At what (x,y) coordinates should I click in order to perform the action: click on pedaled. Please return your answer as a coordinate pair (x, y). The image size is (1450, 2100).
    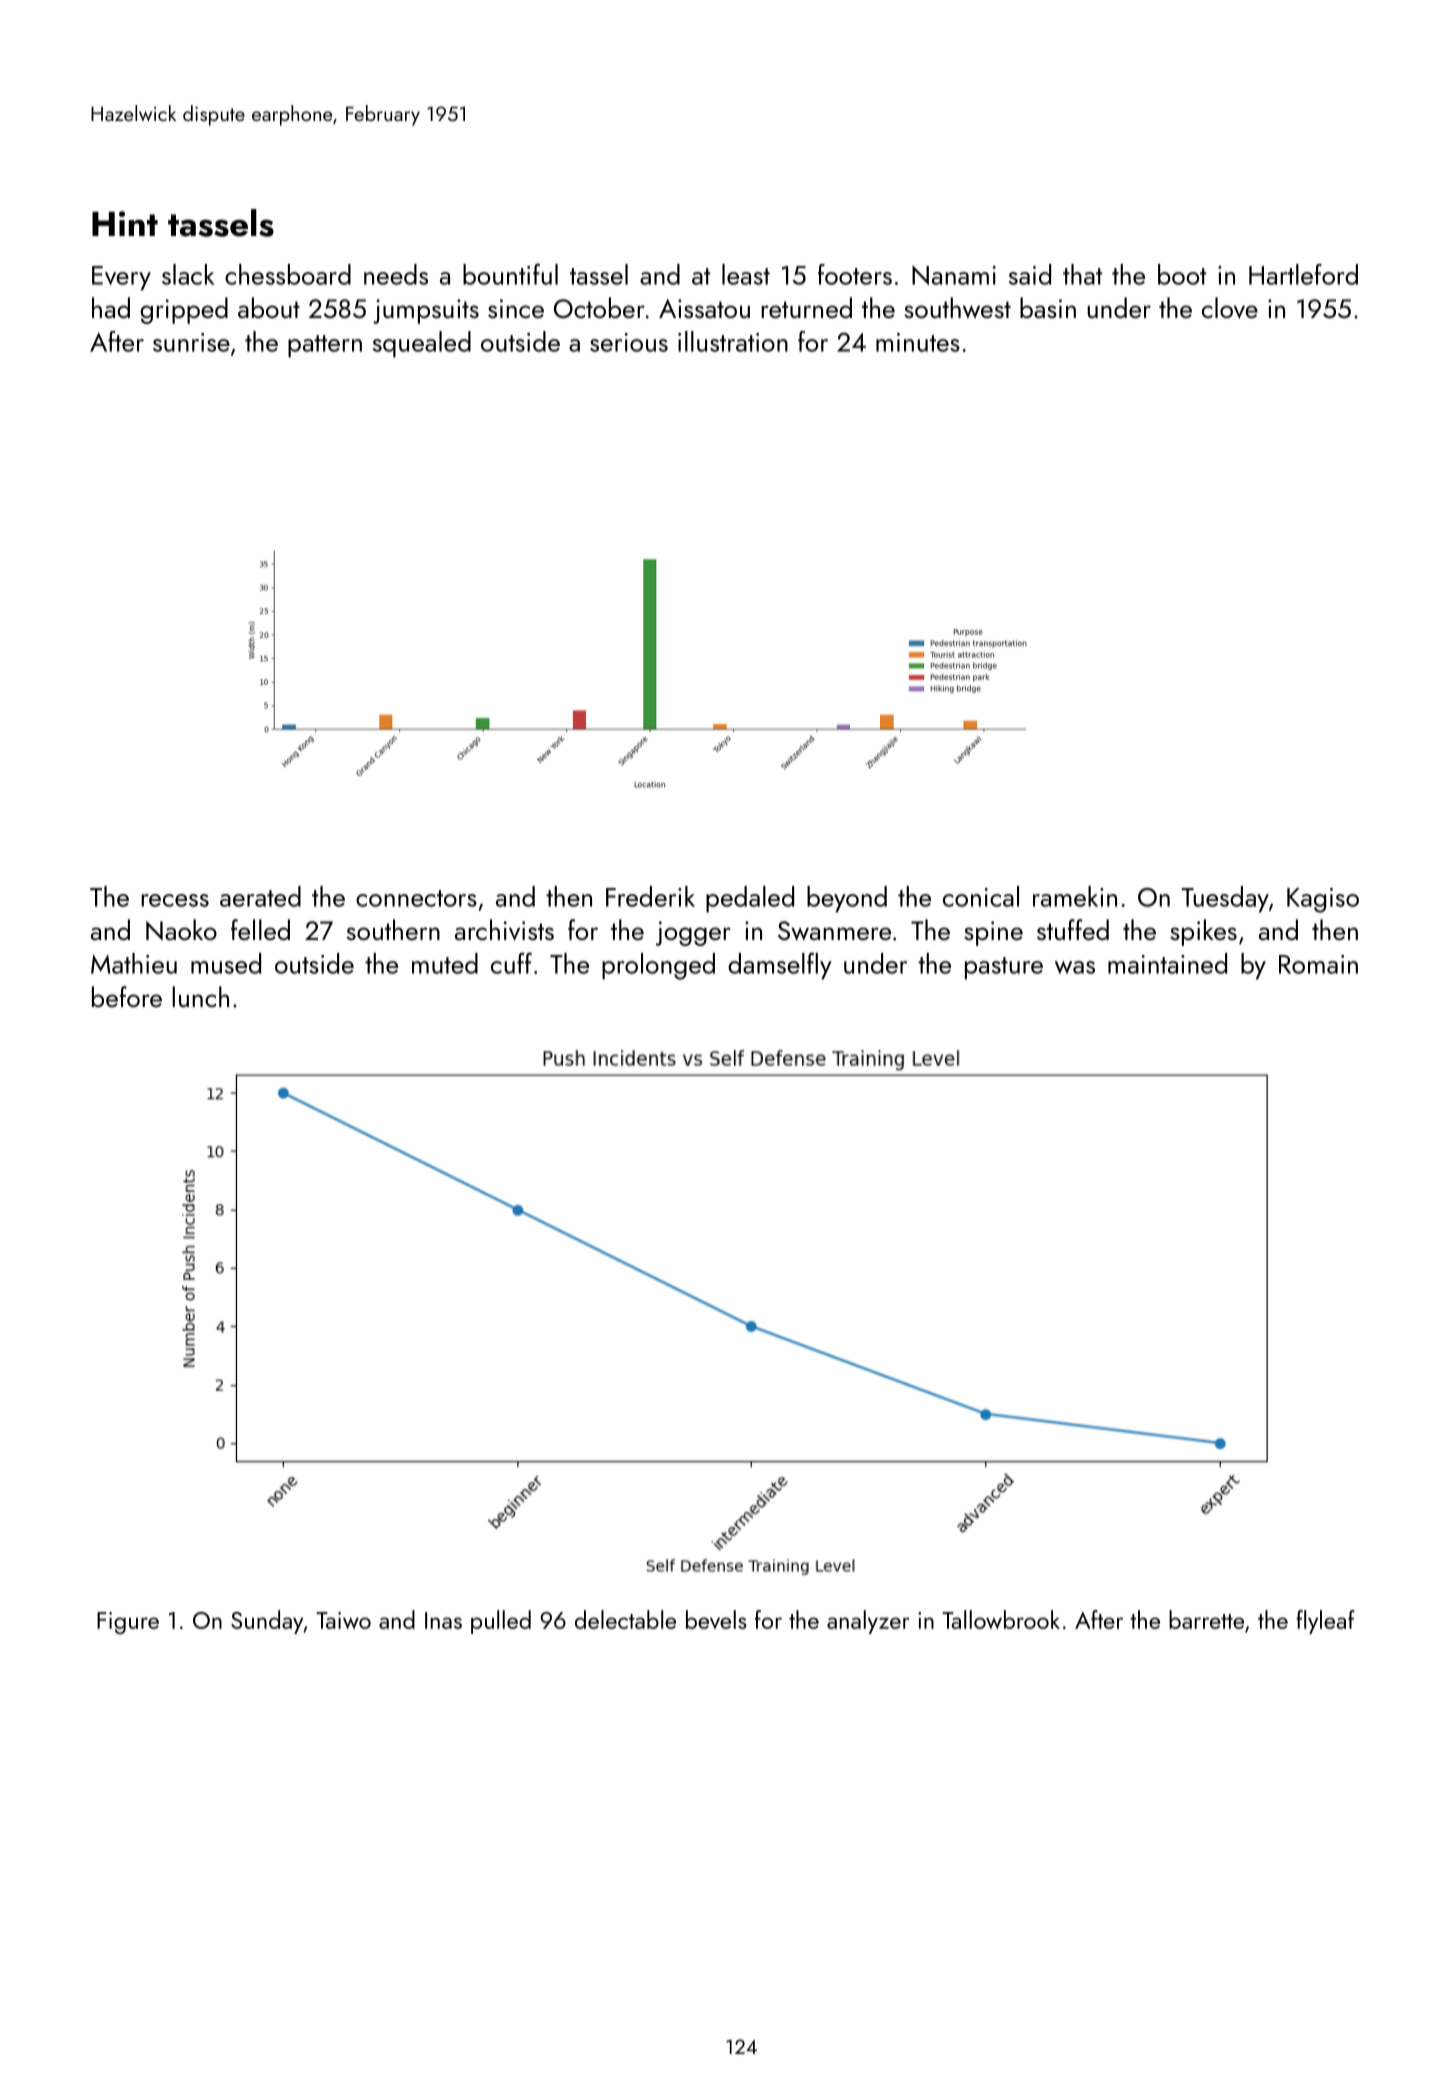
    Looking at the image, I should click on (750, 899).
